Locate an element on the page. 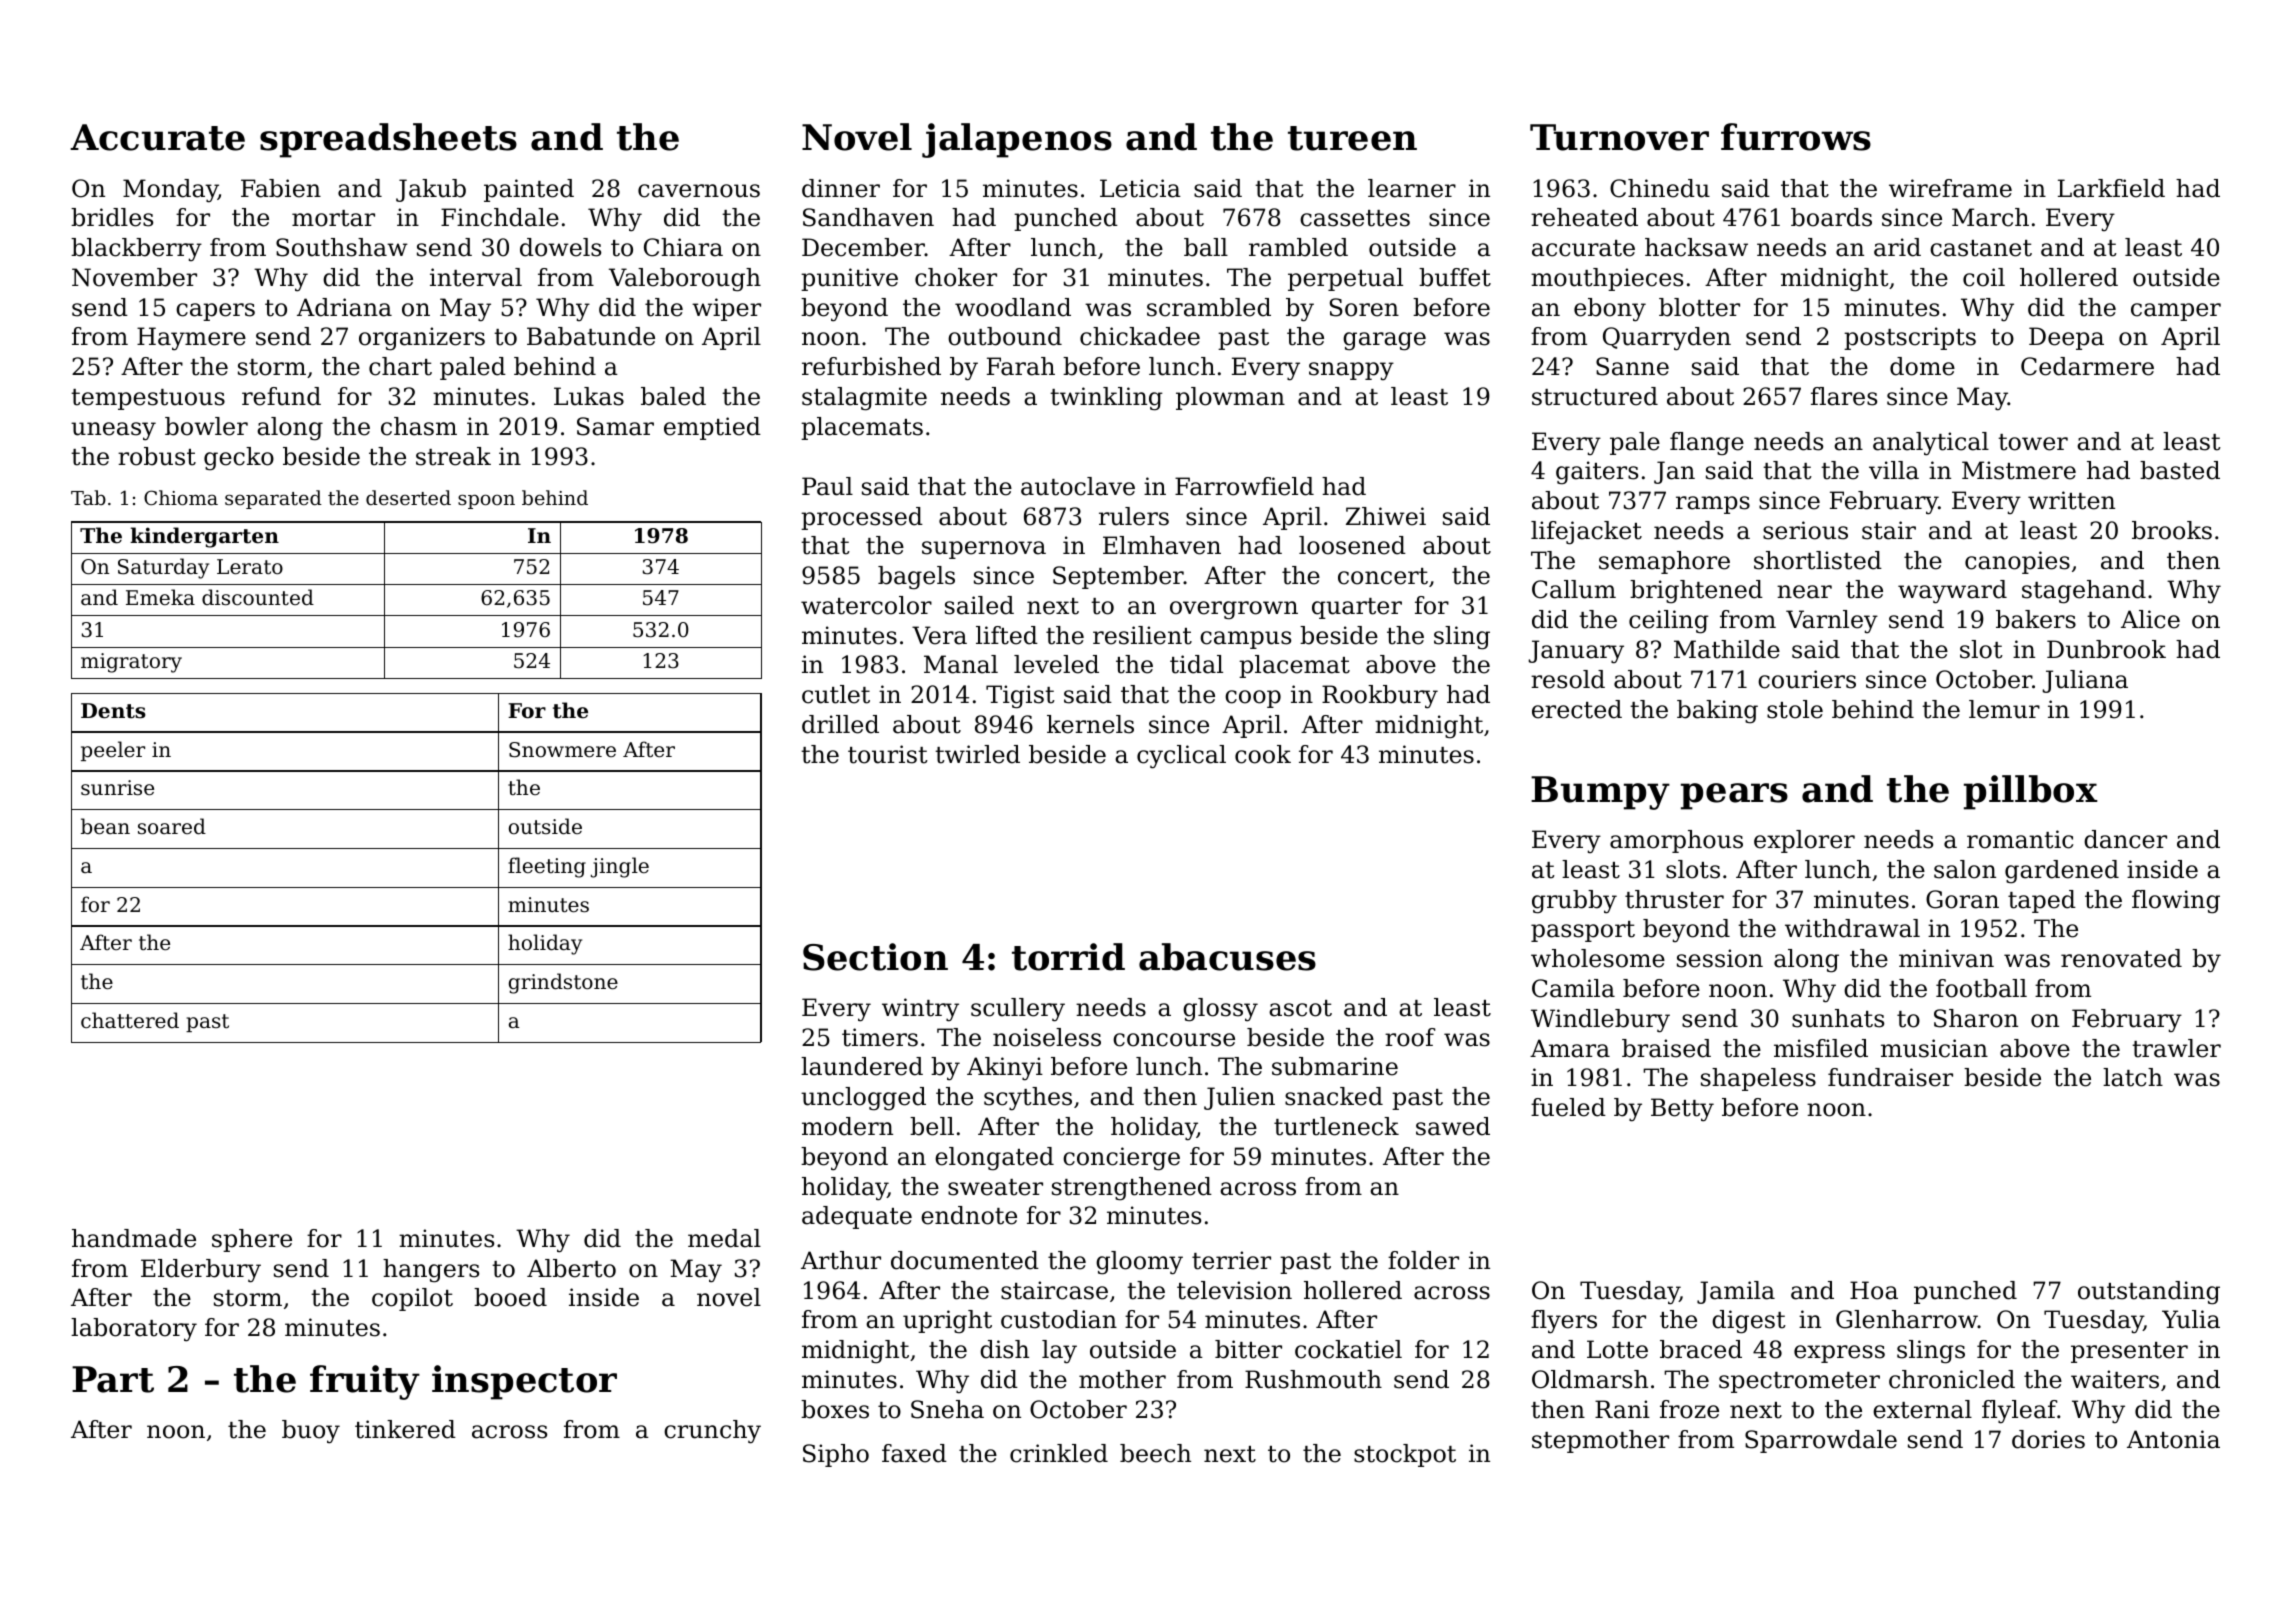  Haymere is located at coordinates (191, 339).
